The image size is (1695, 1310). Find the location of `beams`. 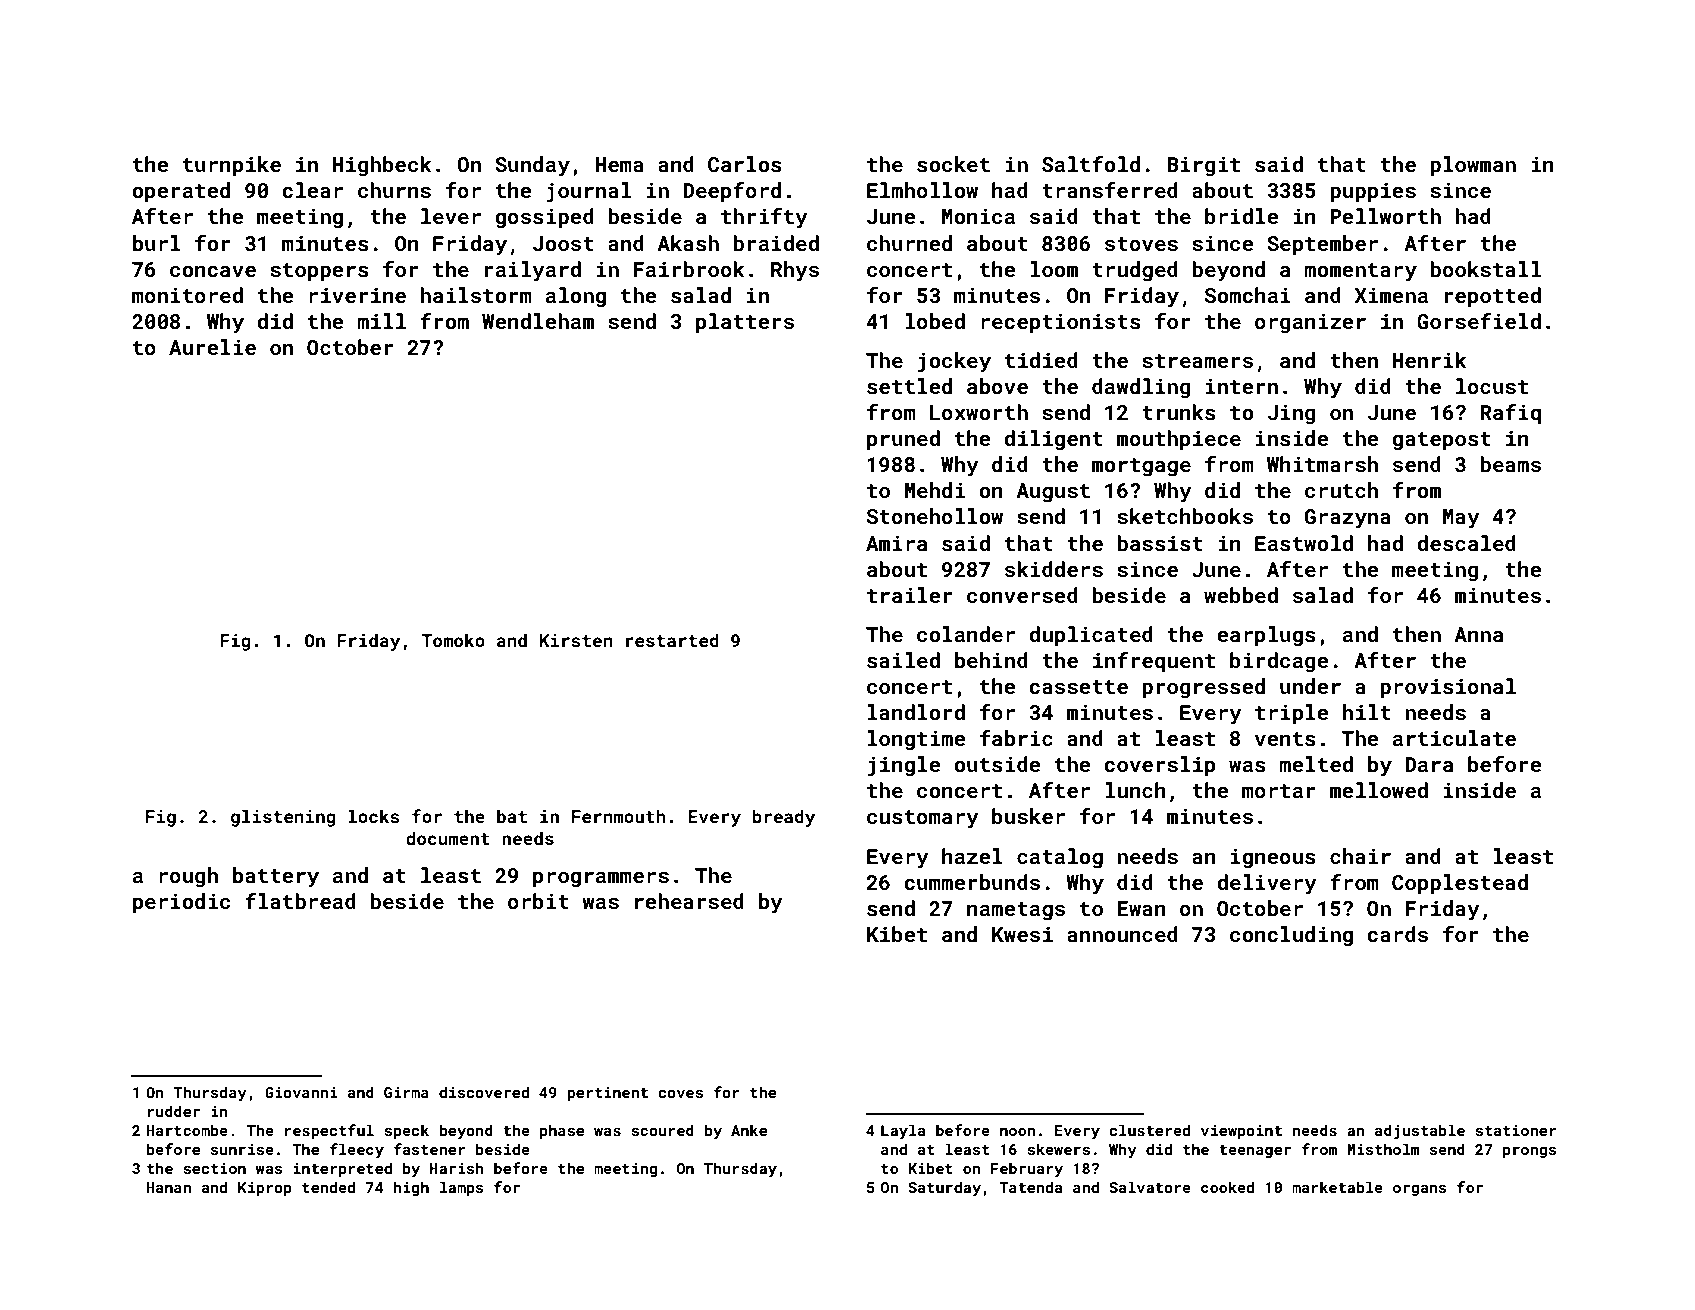

beams is located at coordinates (1510, 464).
